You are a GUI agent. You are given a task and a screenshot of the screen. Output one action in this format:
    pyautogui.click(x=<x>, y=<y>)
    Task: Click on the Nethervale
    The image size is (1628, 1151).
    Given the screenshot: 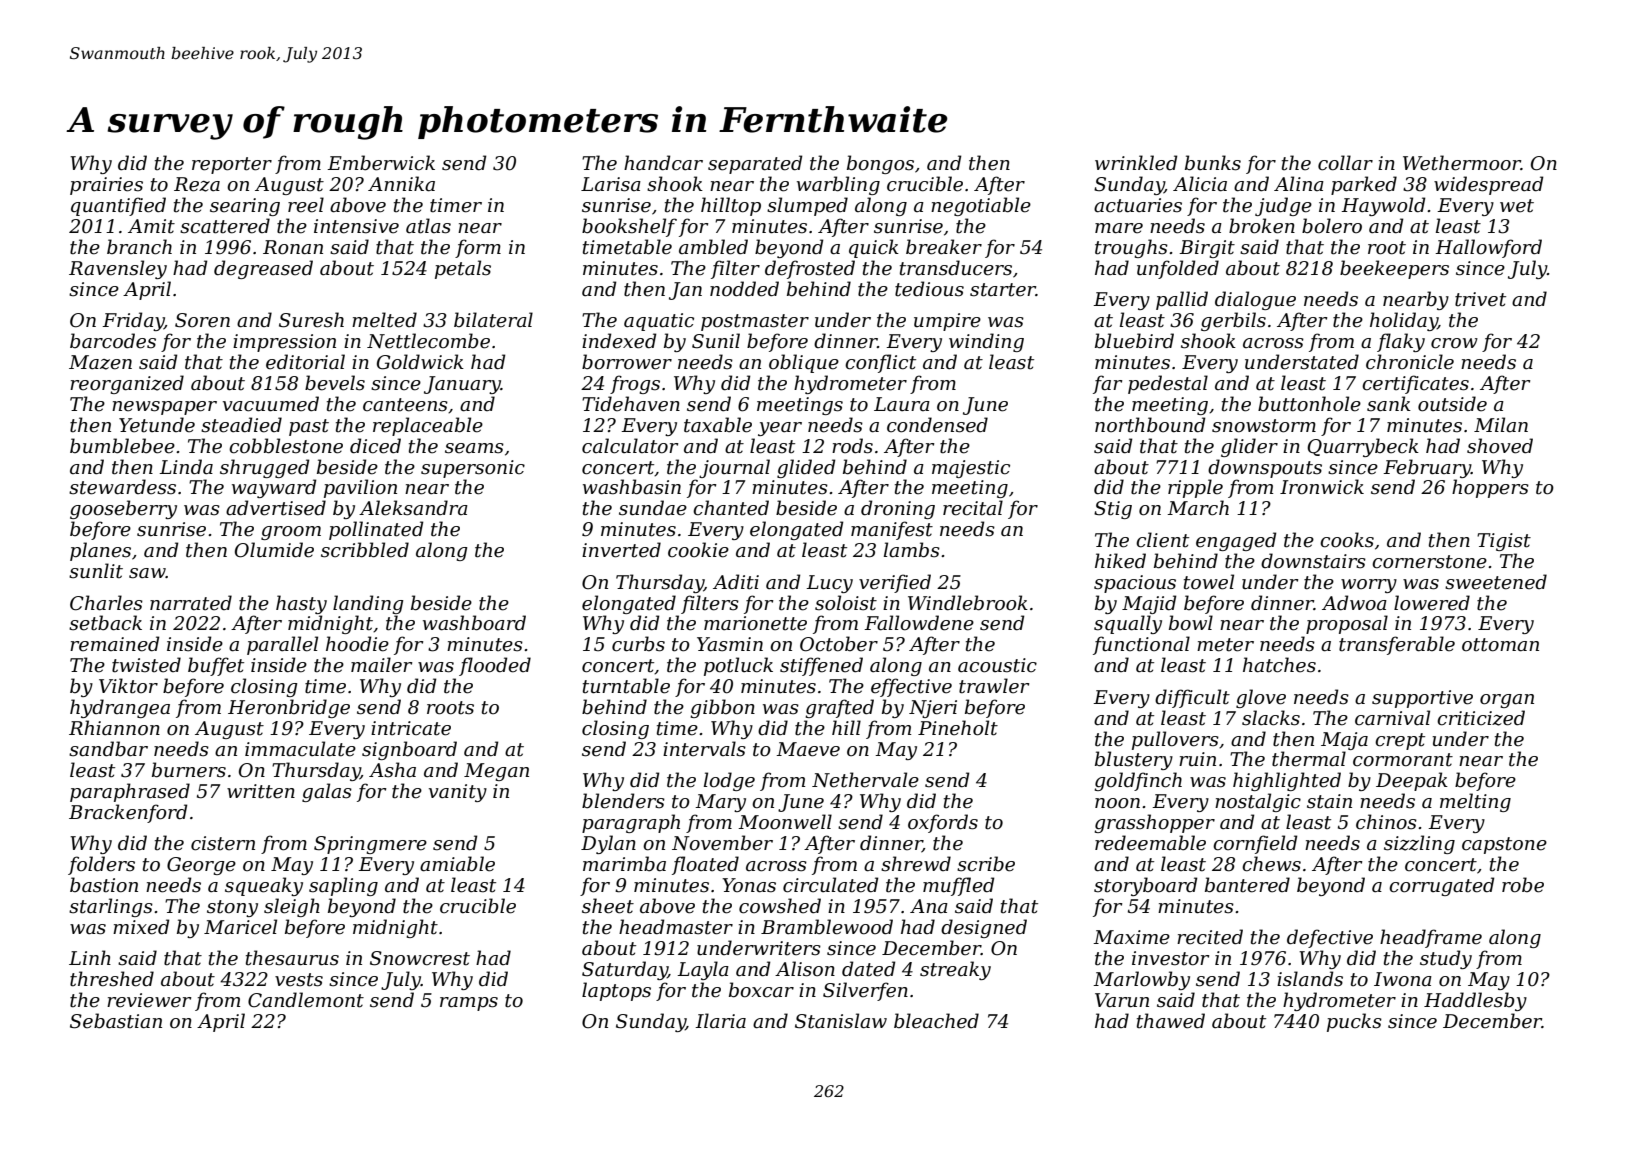 What is the action you would take?
    pyautogui.click(x=865, y=780)
